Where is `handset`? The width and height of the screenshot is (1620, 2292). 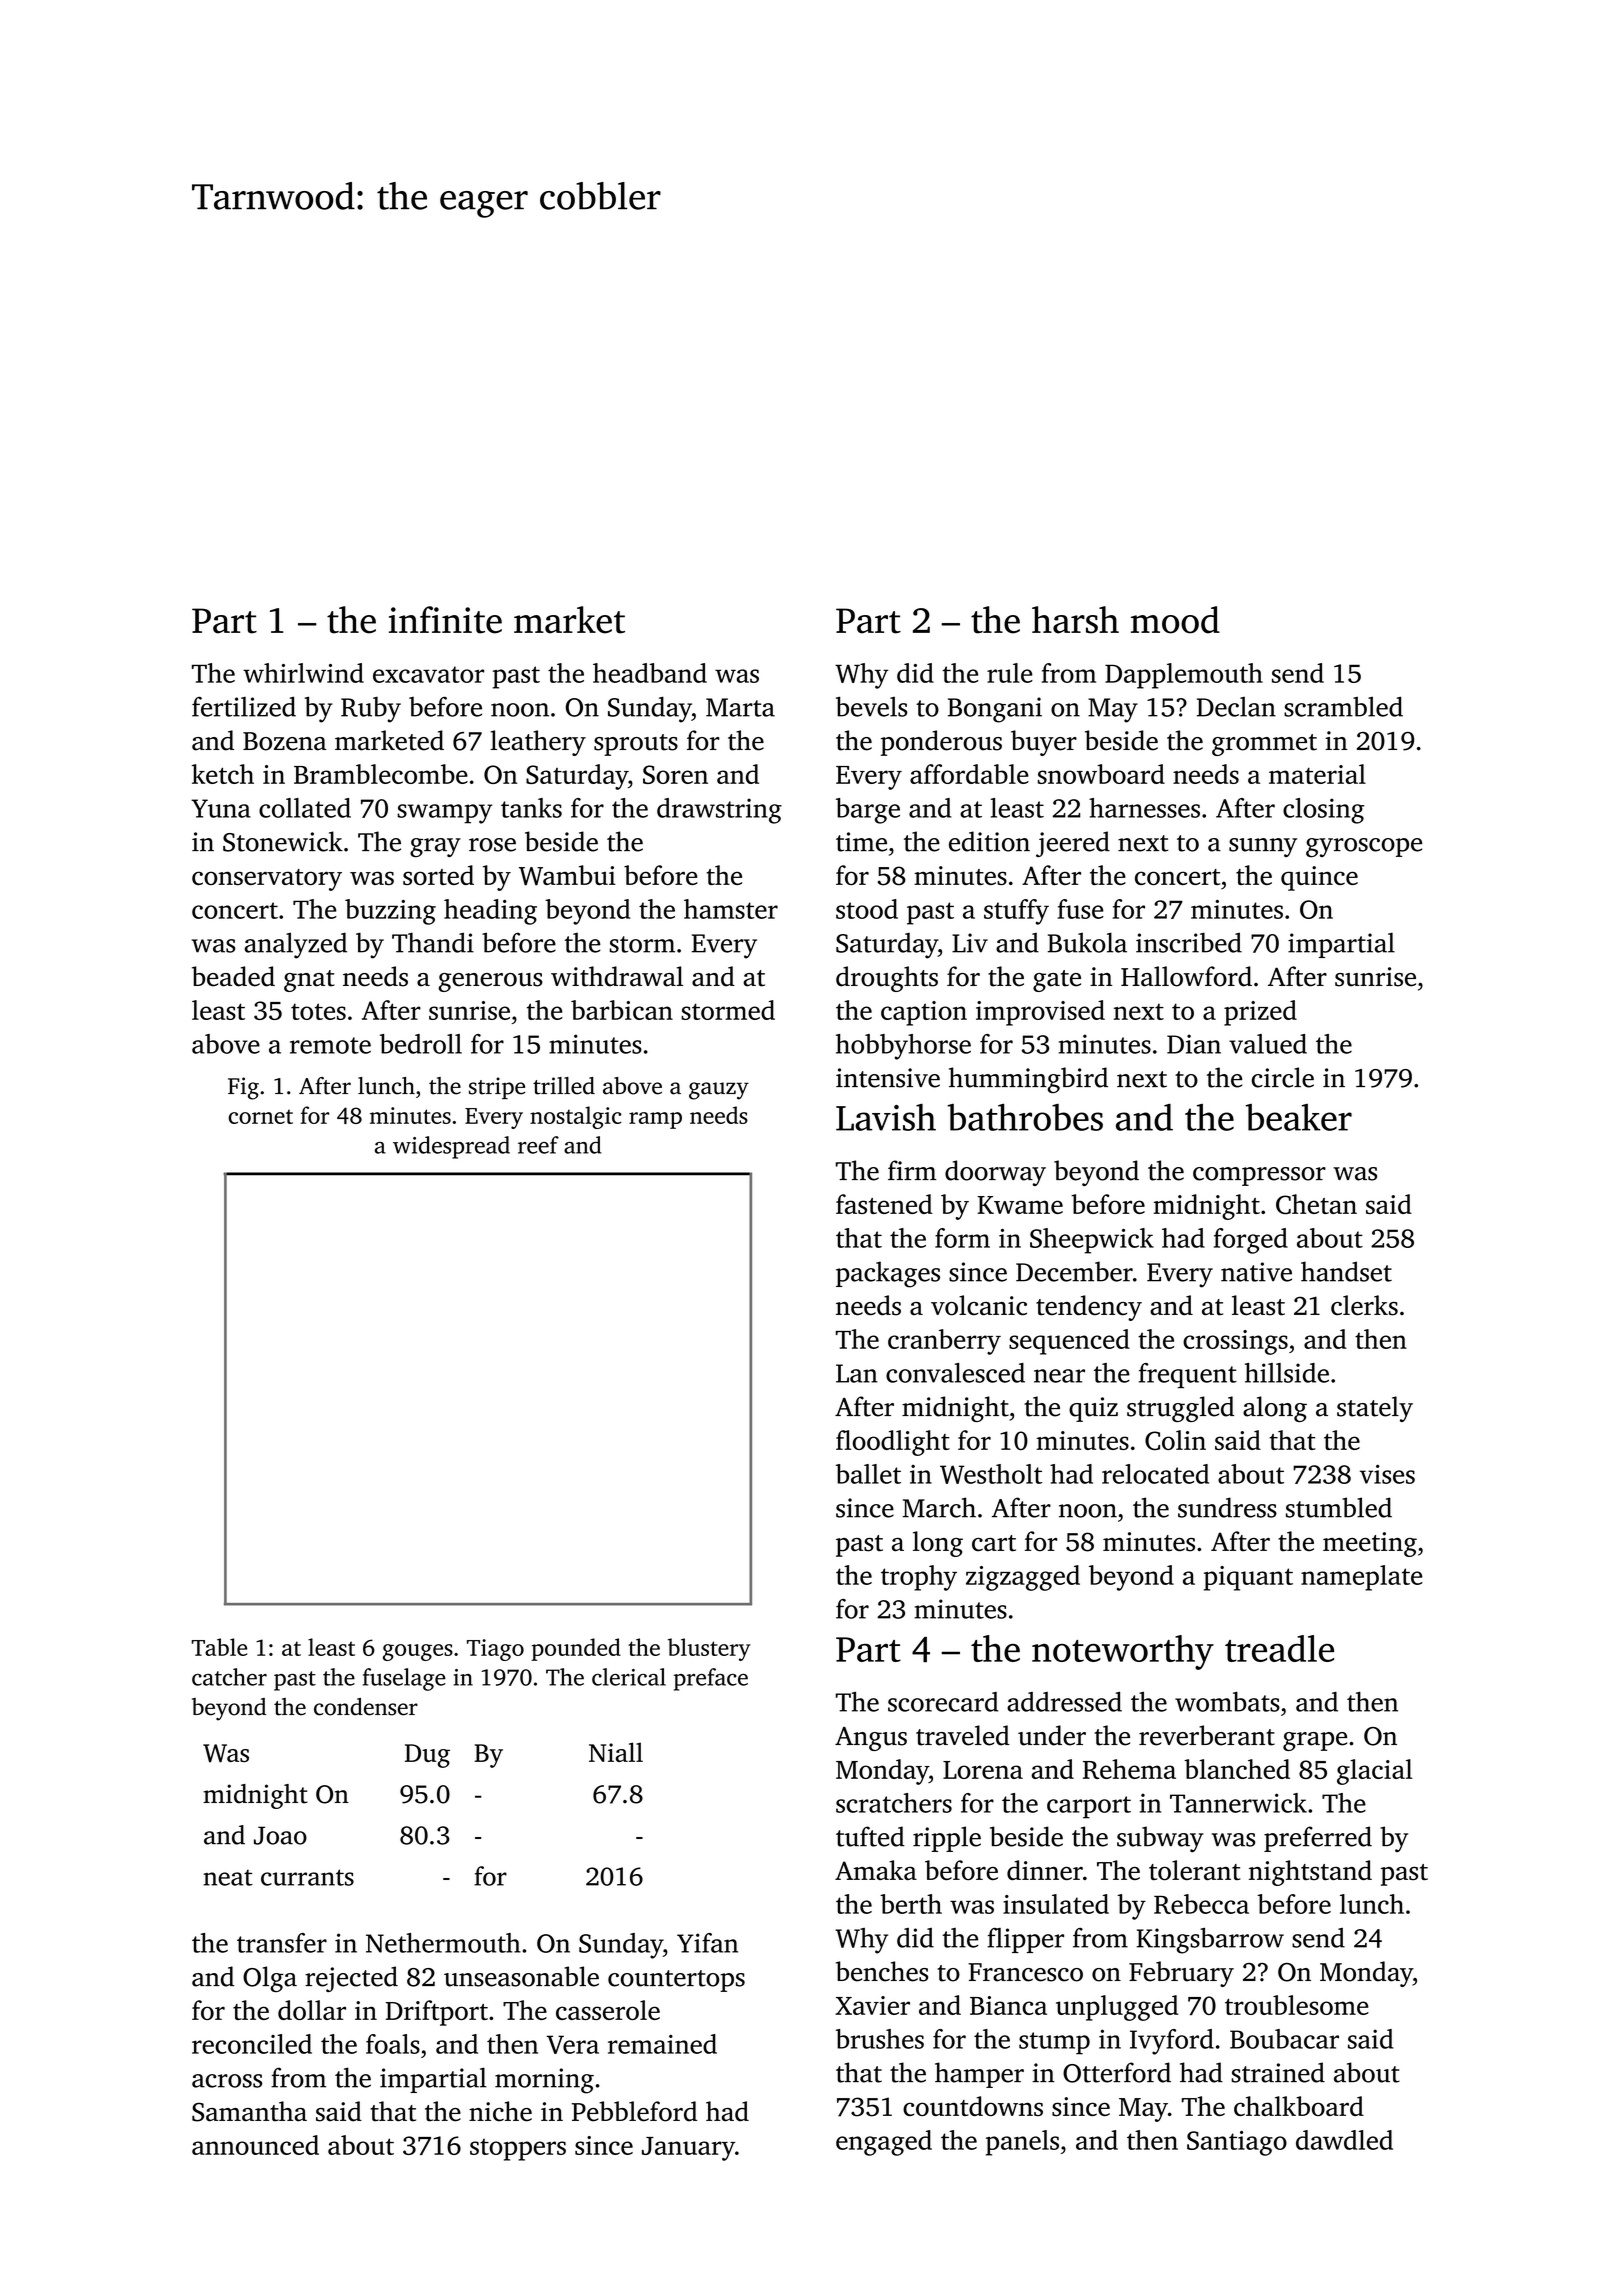 handset is located at coordinates (1346, 1271).
